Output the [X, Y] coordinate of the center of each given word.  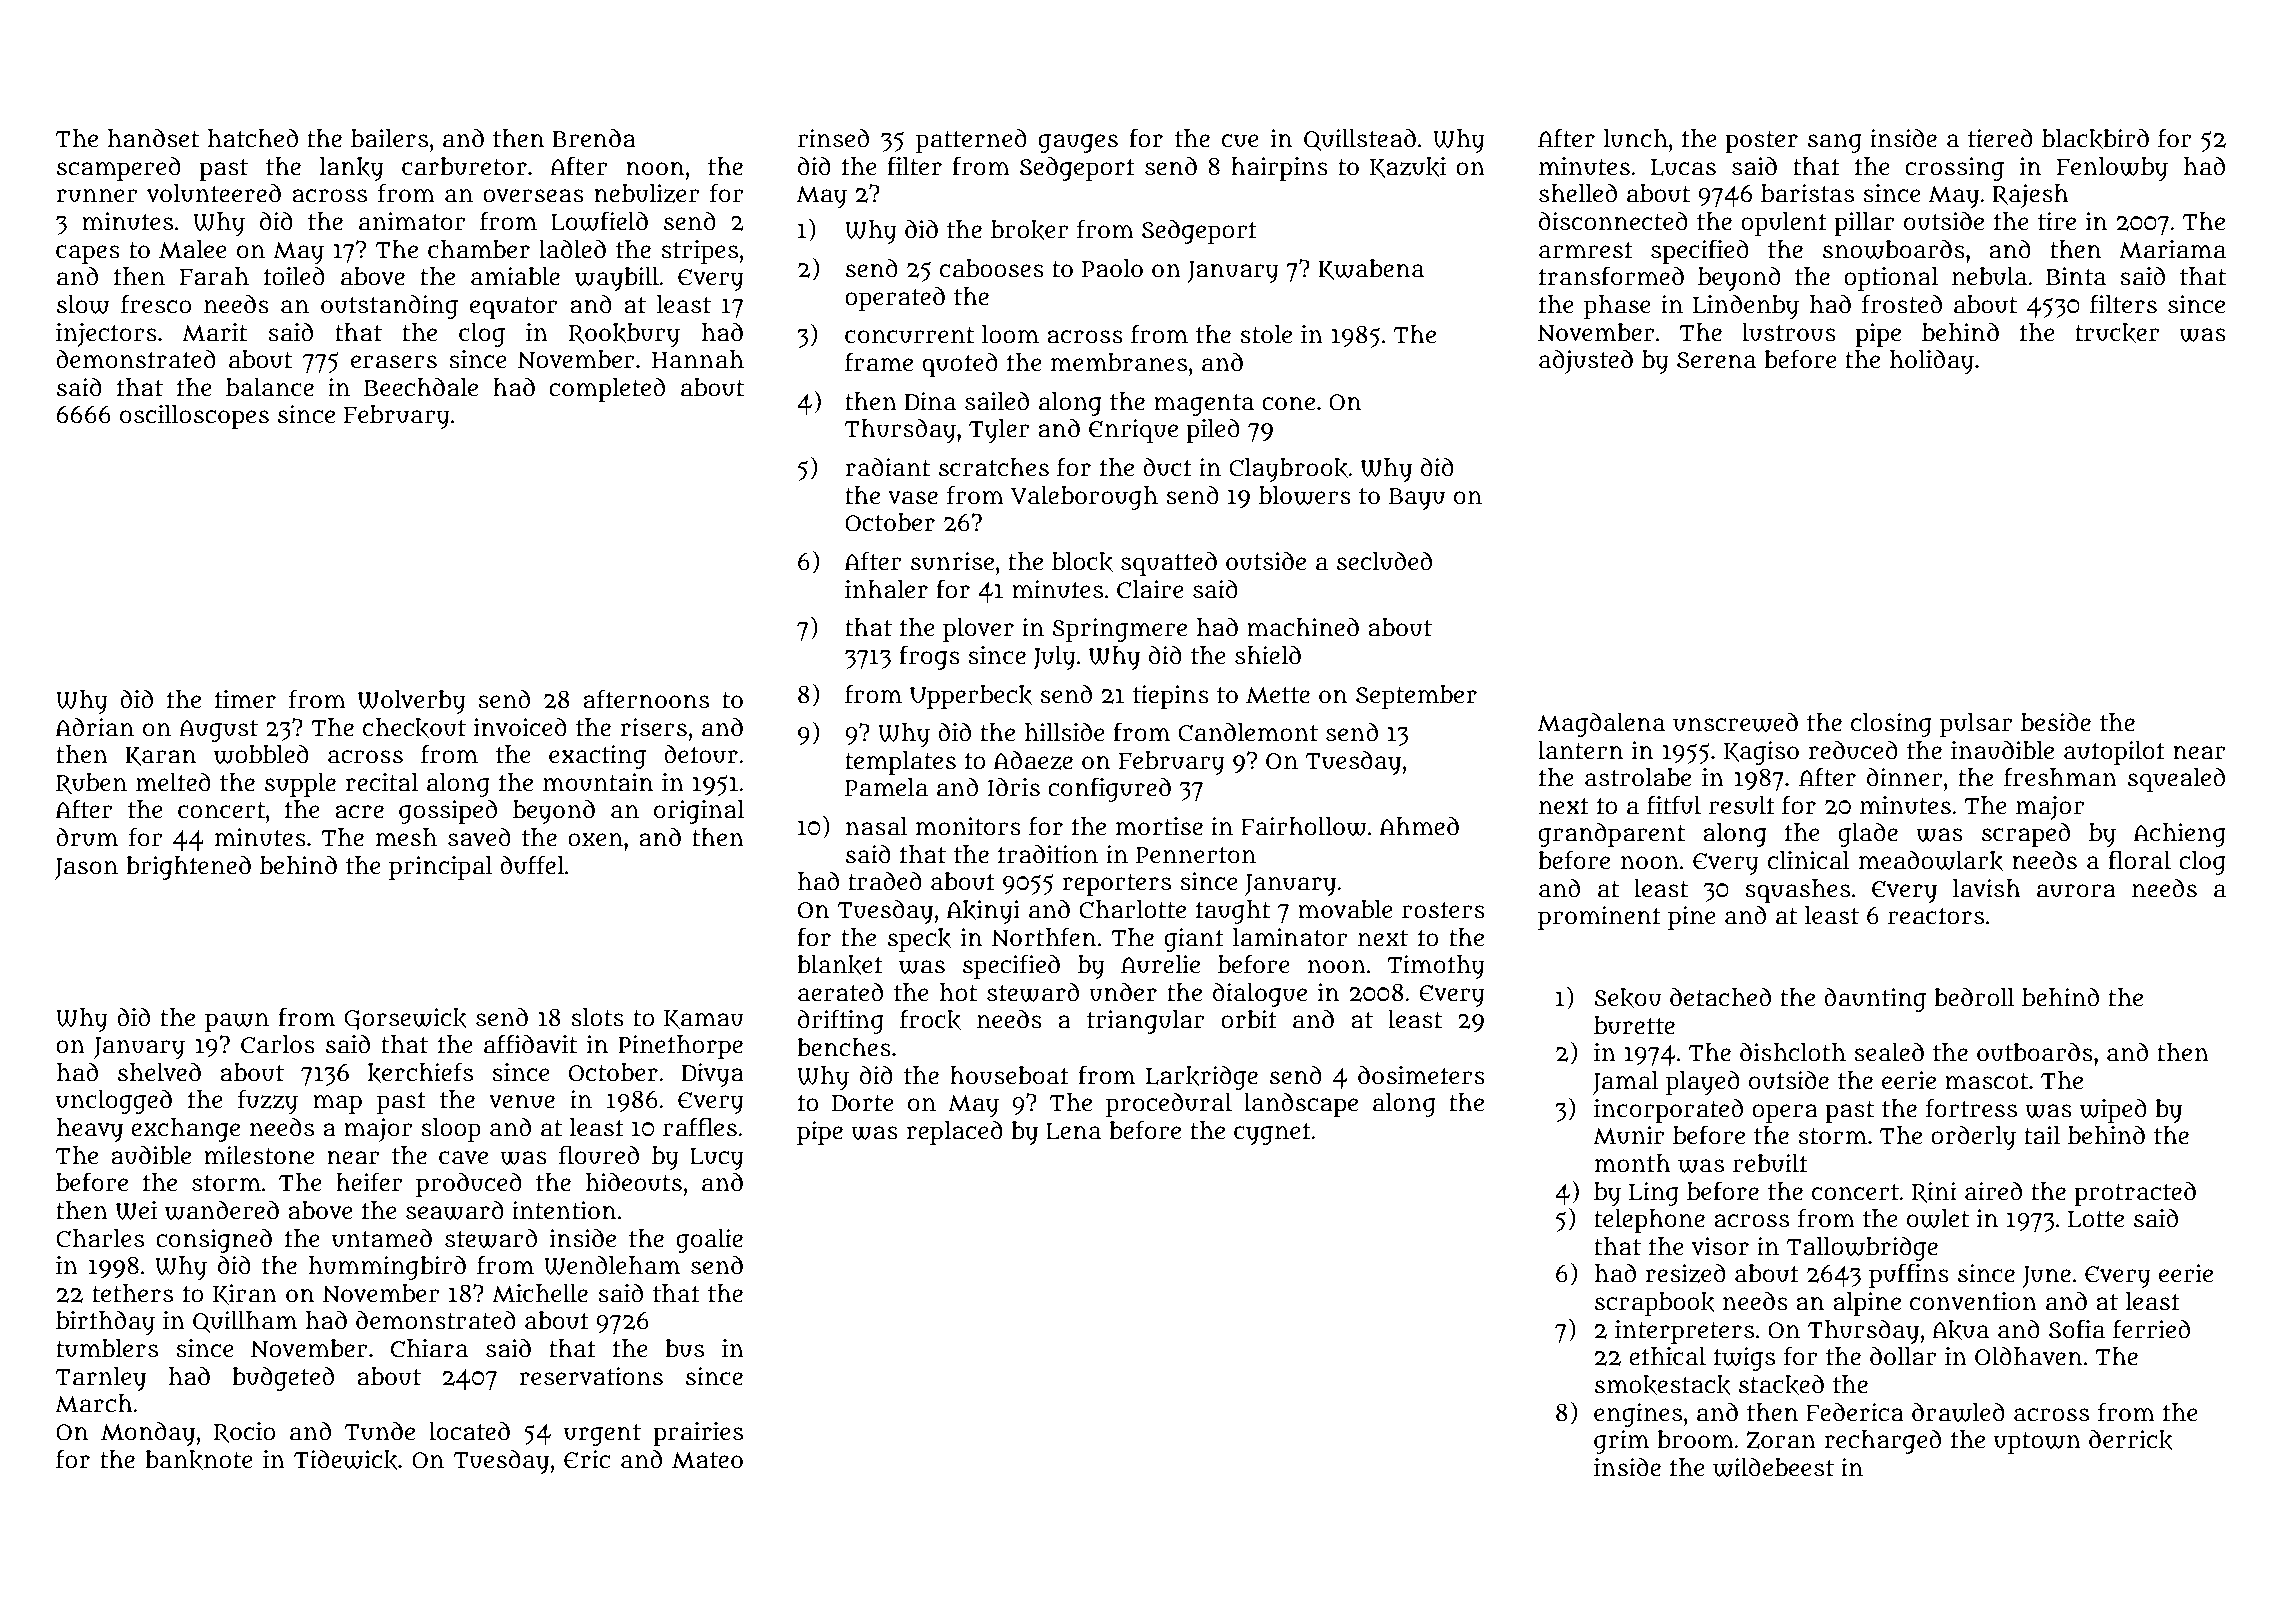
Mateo [707, 1460]
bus [684, 1348]
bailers [389, 138]
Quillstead [1360, 140]
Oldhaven [2028, 1356]
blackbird [2095, 139]
